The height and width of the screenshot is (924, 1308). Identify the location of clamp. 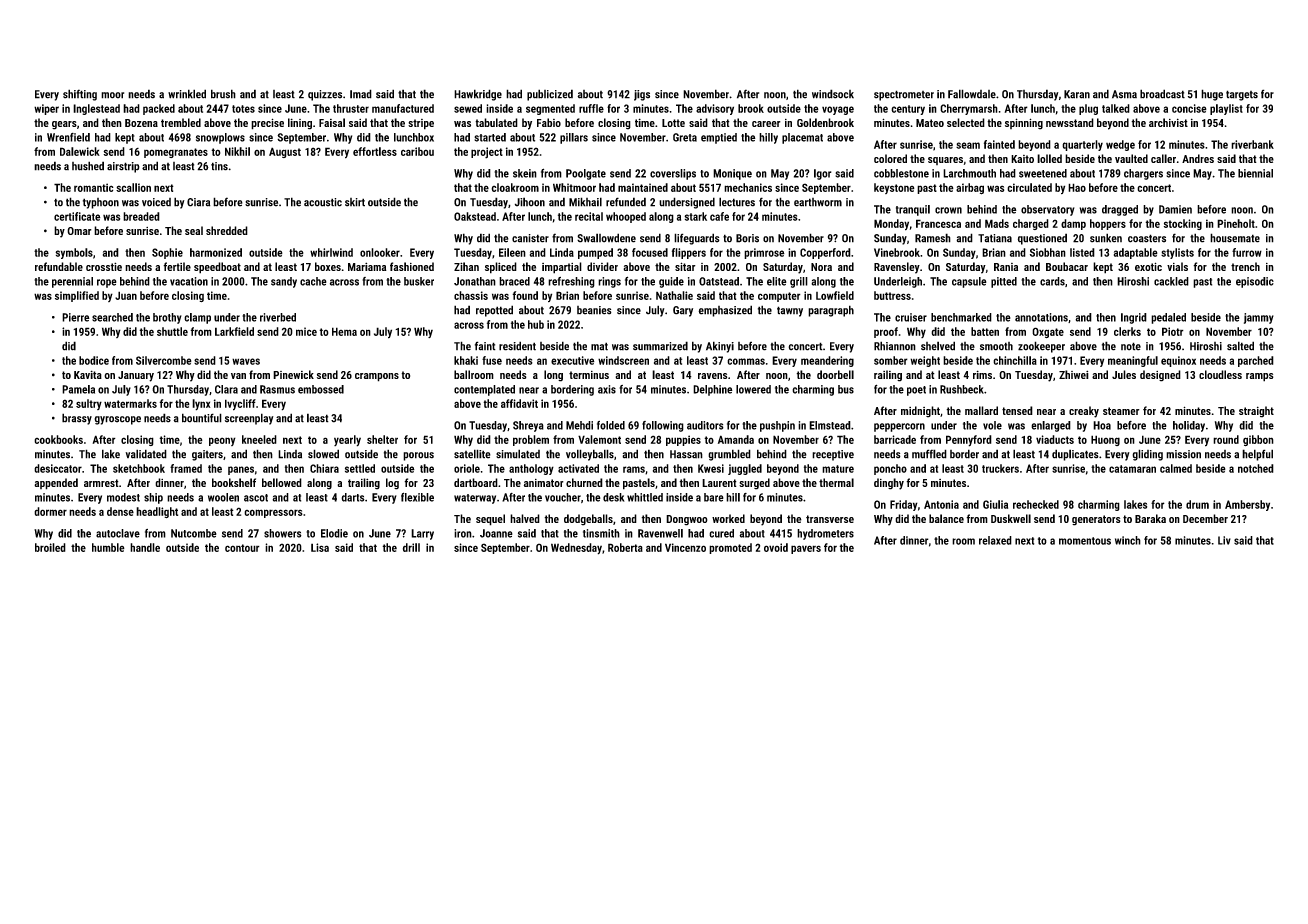
(197, 318).
